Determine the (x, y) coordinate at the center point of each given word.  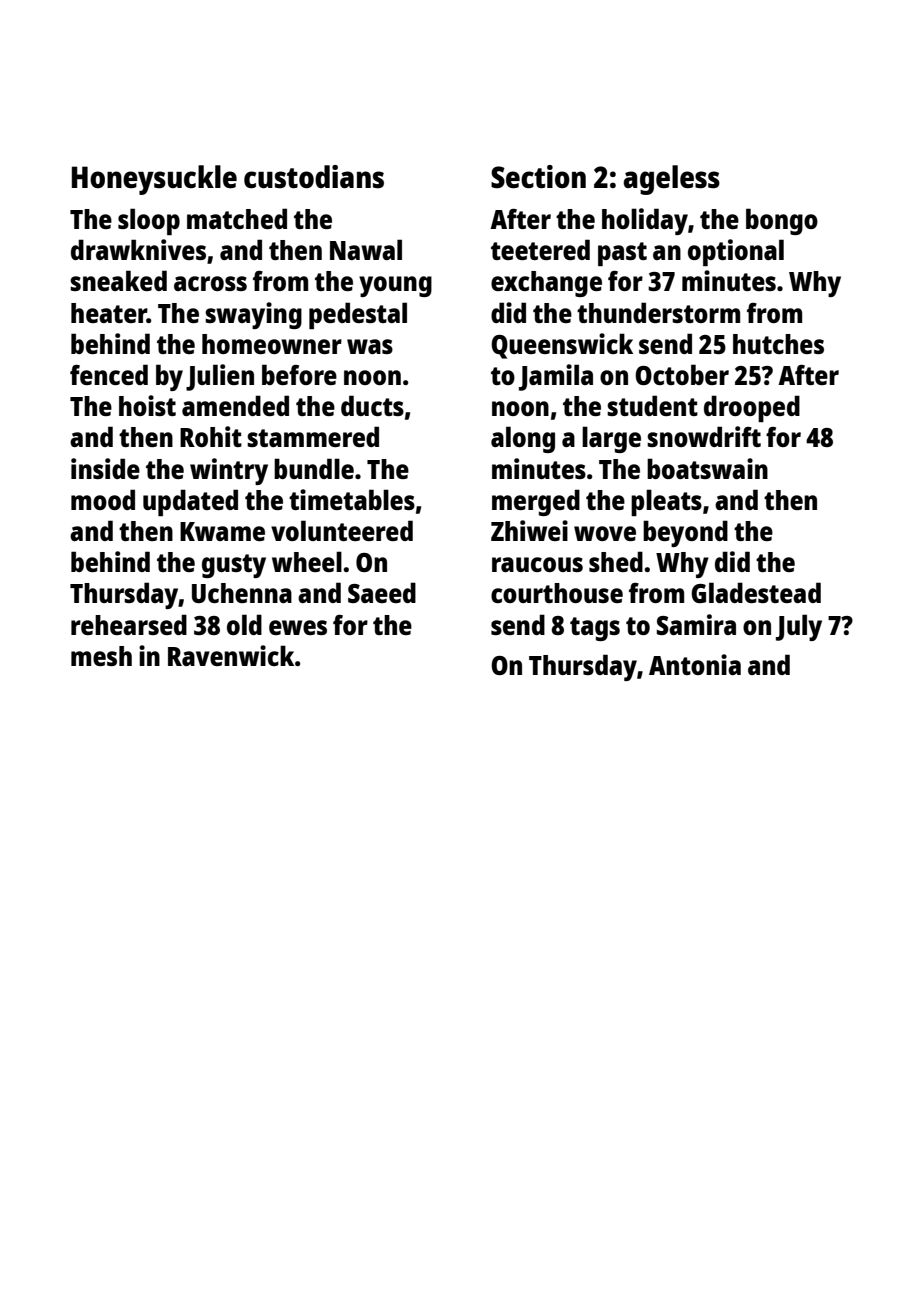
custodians (314, 176)
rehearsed (129, 624)
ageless (671, 180)
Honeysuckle (154, 180)
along (523, 439)
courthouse (557, 593)
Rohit (211, 436)
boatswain (707, 468)
